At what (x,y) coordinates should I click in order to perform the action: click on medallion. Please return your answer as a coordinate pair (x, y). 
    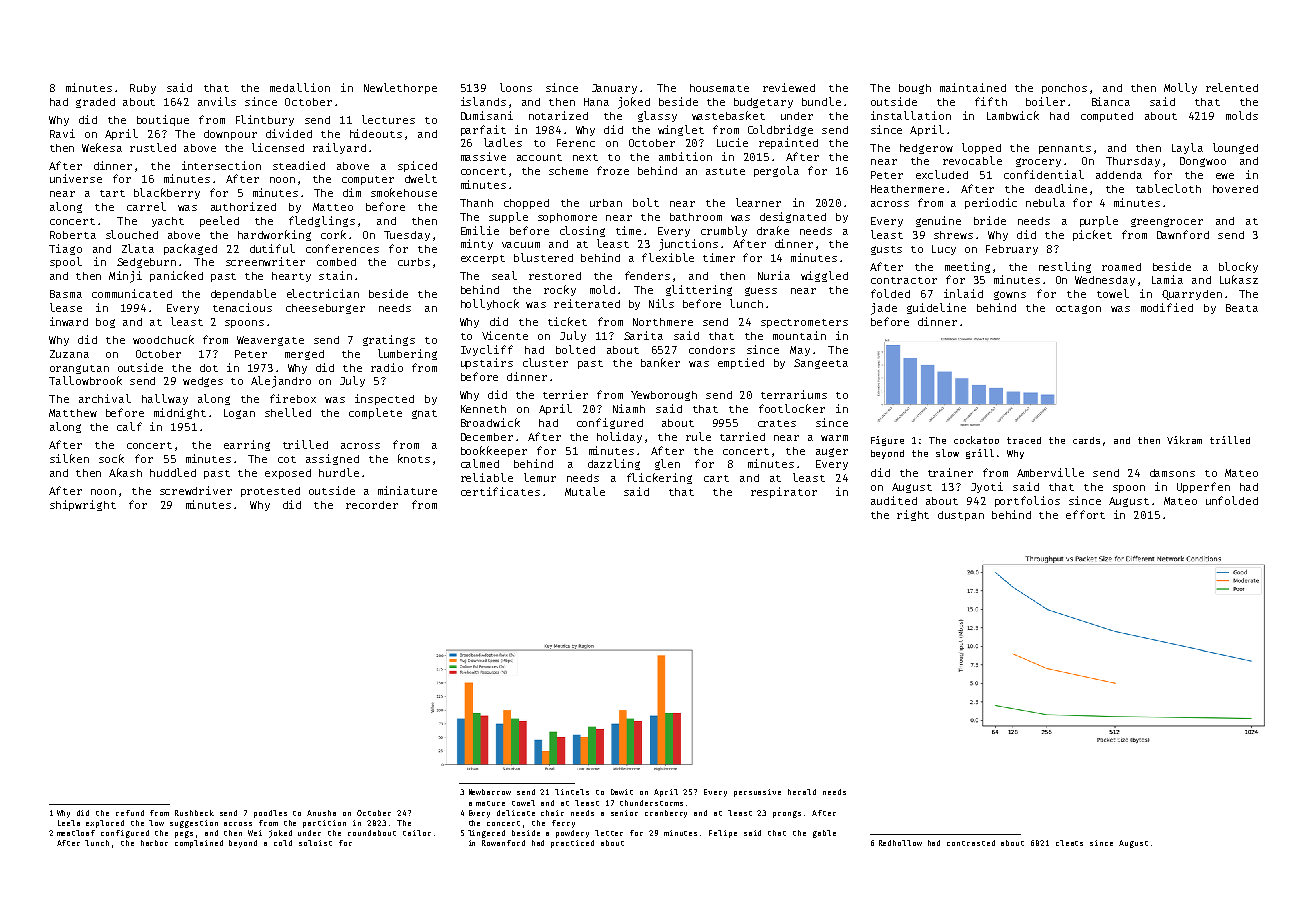
    Looking at the image, I should click on (300, 87).
